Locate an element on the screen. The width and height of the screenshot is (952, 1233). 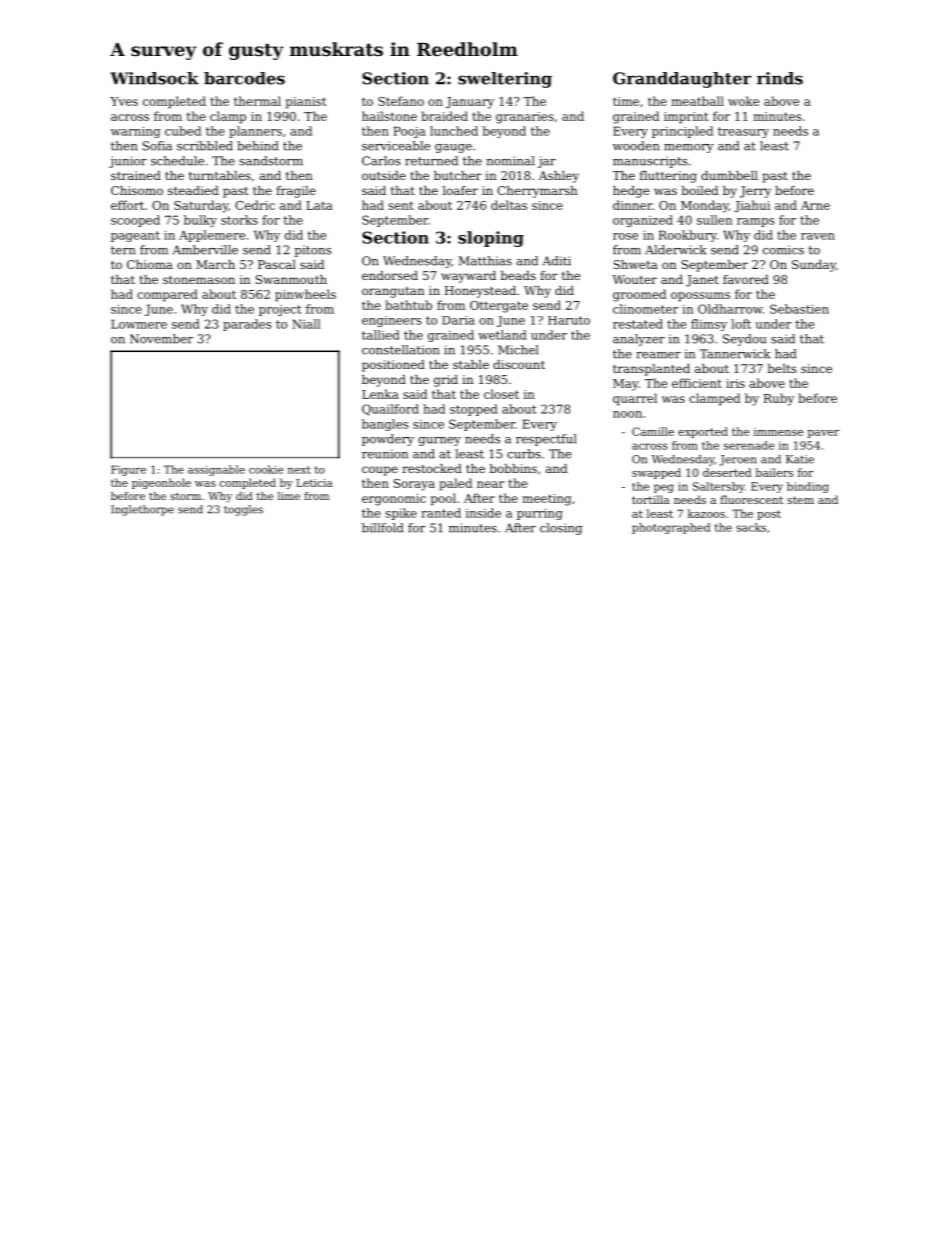
sloping is located at coordinates (491, 239).
